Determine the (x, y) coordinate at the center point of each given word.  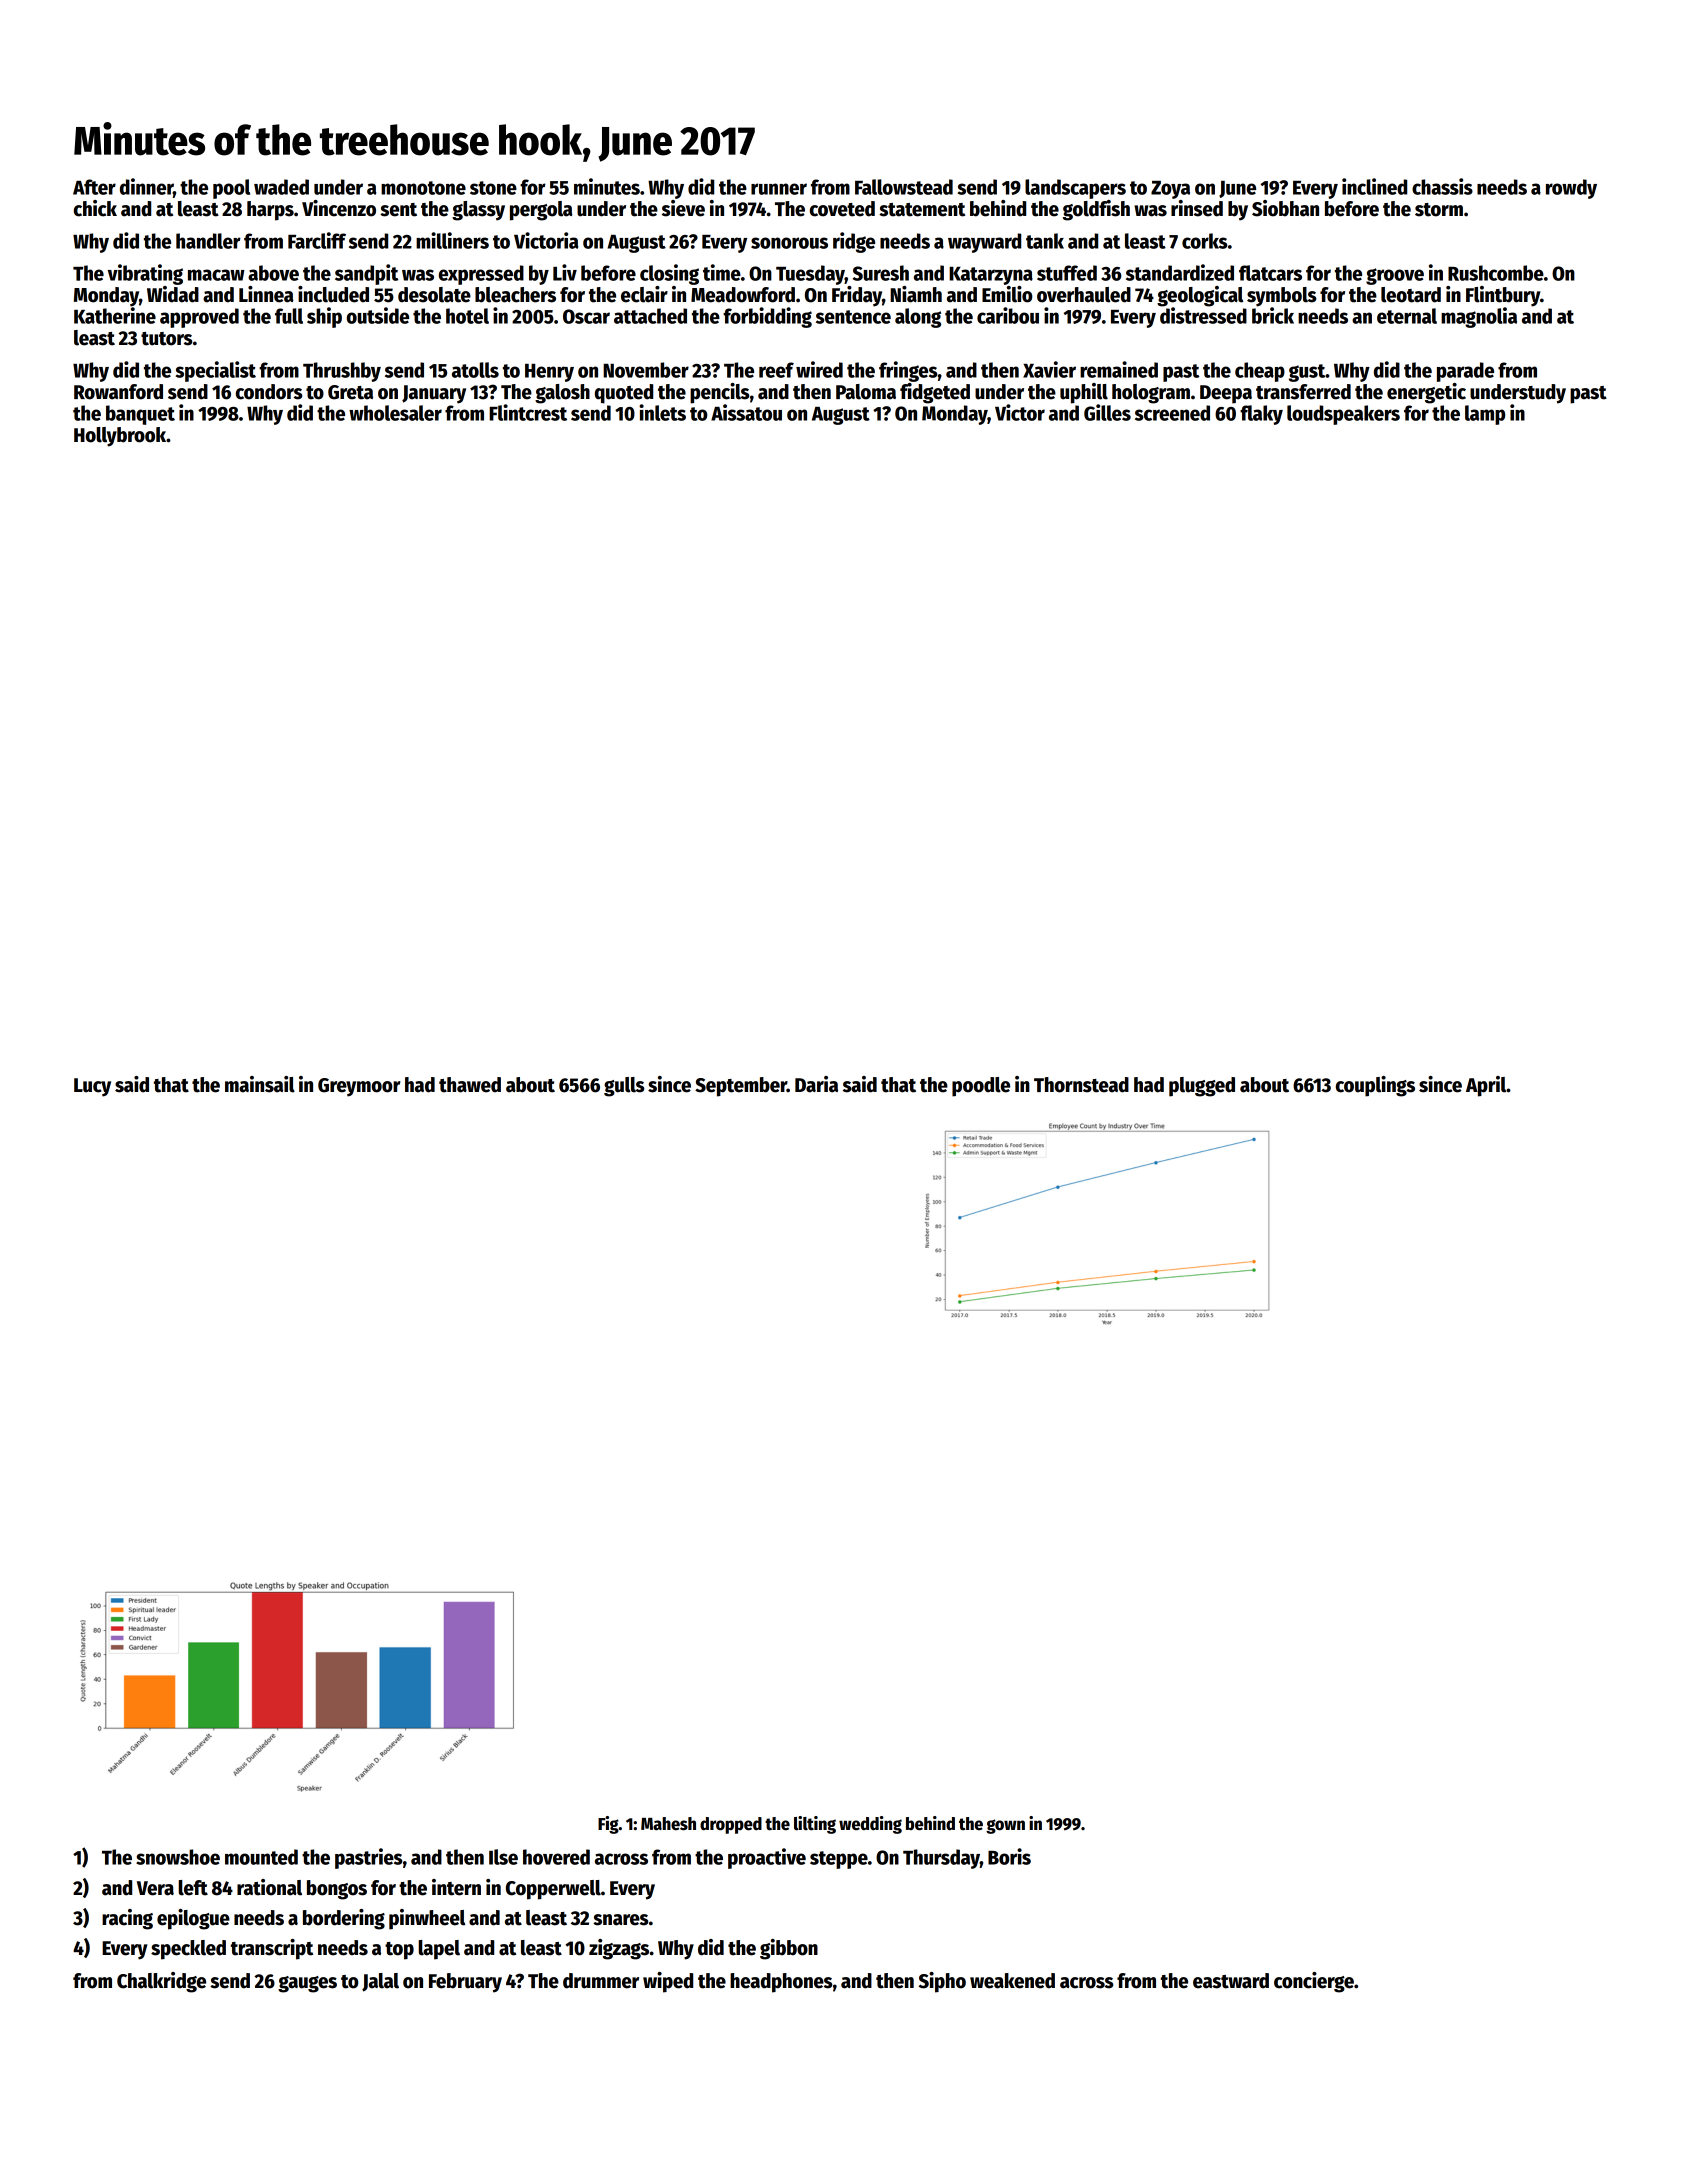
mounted (261, 1857)
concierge (1314, 1982)
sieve (683, 208)
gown (1005, 1826)
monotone (423, 188)
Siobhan (1285, 208)
